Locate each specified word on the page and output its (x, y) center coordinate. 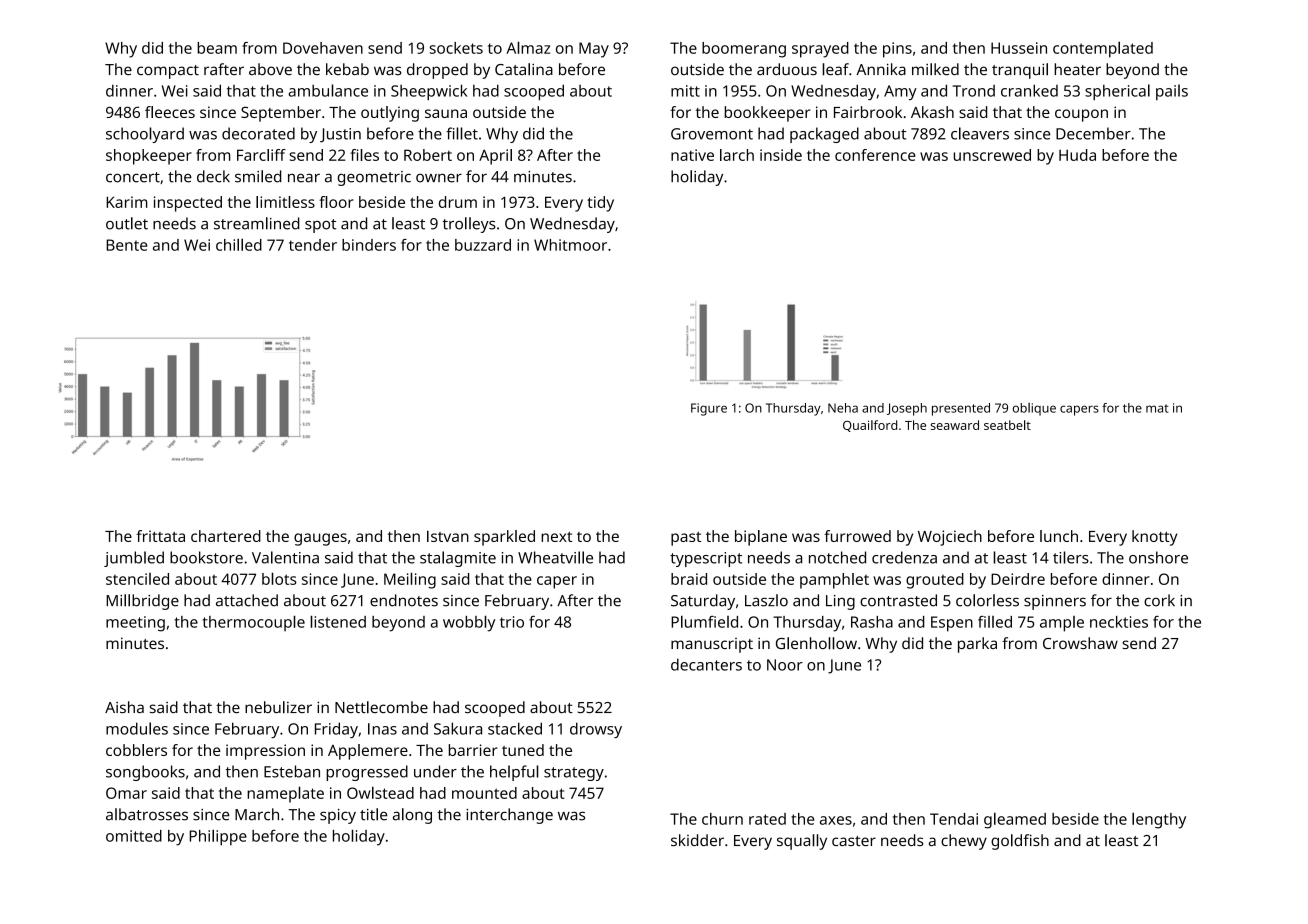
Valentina (285, 557)
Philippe (218, 837)
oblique (1034, 409)
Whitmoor (570, 245)
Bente (126, 245)
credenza (904, 557)
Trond (974, 91)
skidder (697, 840)
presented (961, 409)
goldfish (1020, 842)
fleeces (170, 112)
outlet (127, 223)
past (686, 539)
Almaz (528, 47)
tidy (600, 204)
